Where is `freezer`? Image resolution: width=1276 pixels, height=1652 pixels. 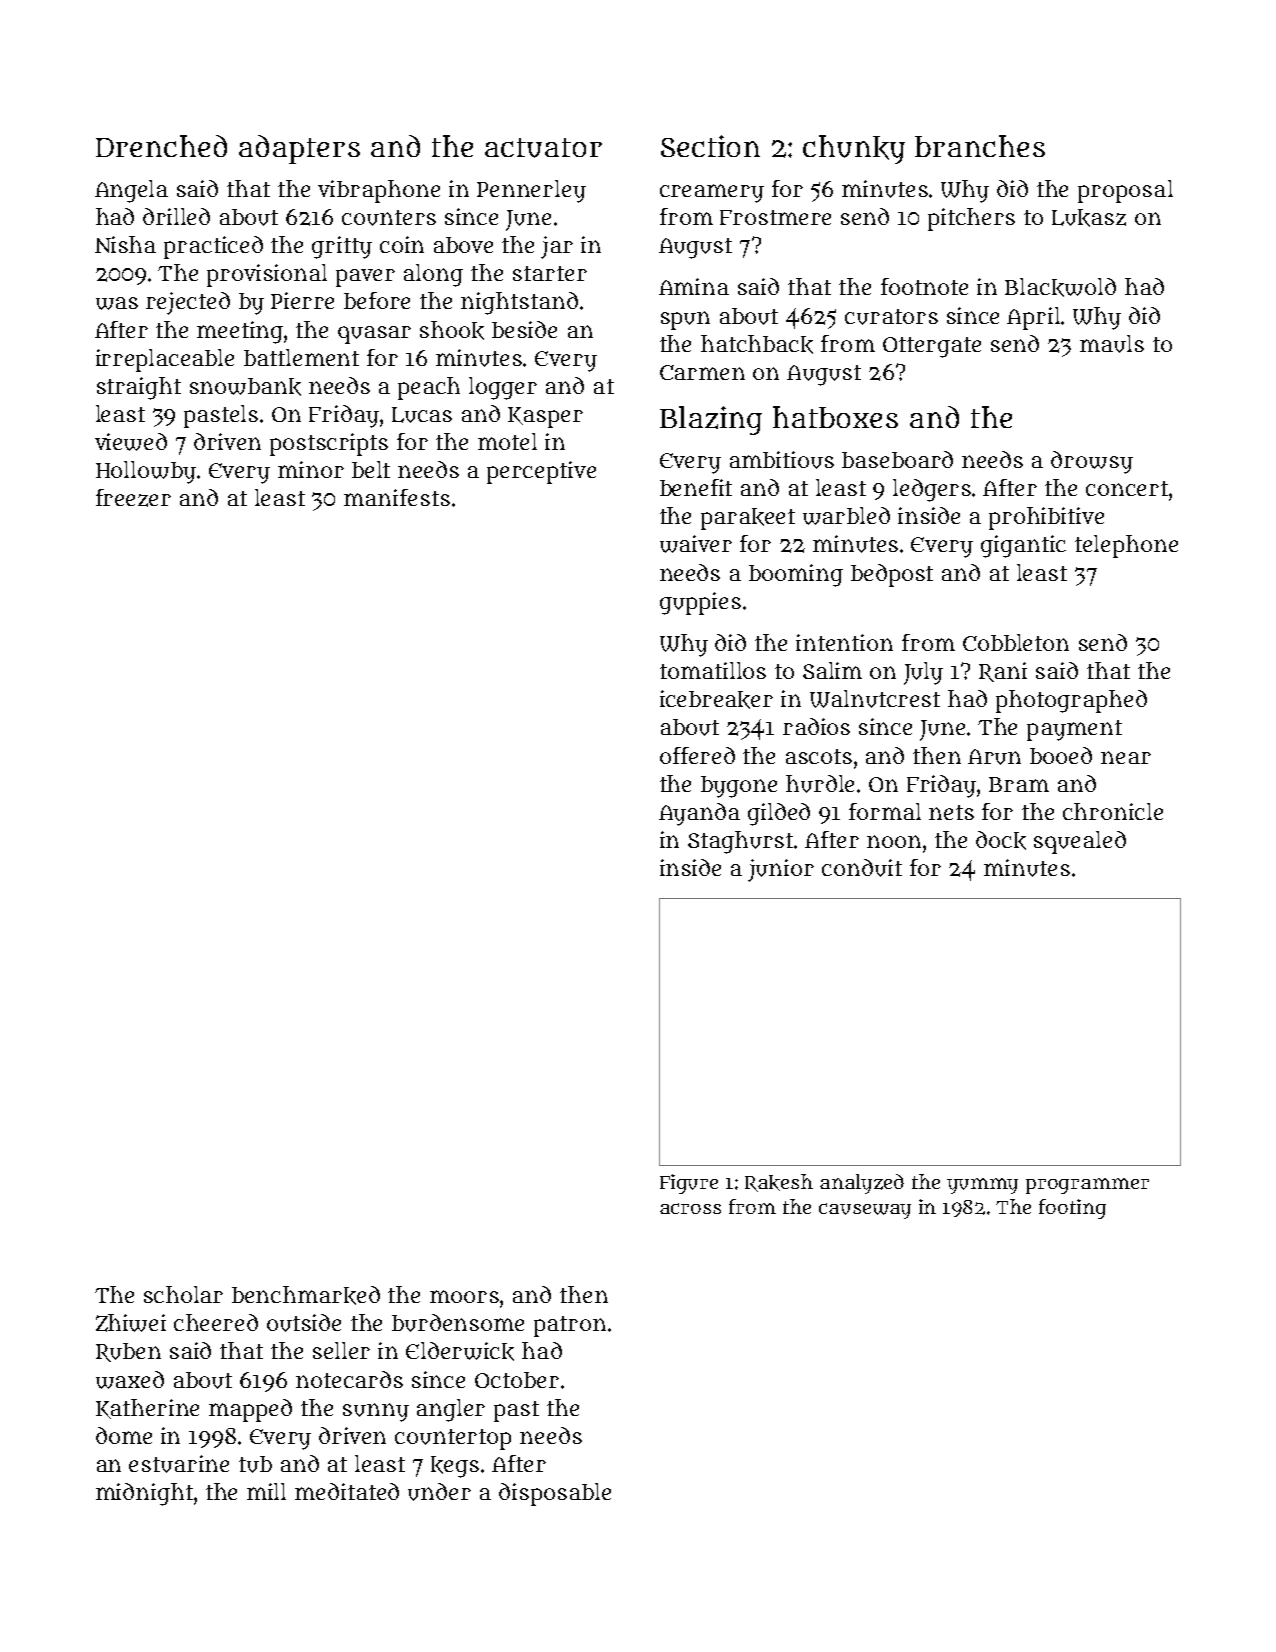 freezer is located at coordinates (133, 498).
